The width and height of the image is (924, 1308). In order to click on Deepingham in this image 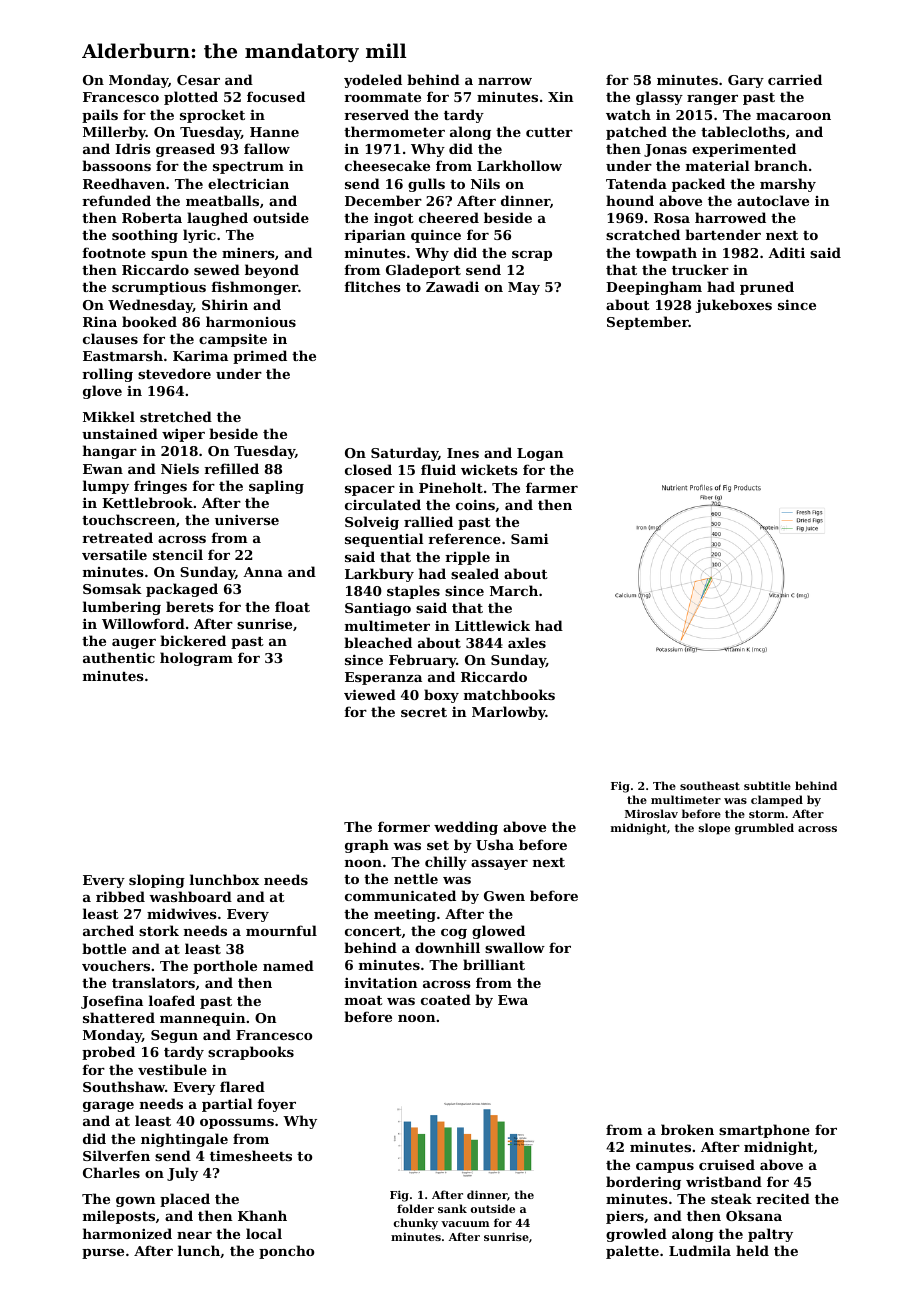, I will do `click(654, 288)`.
